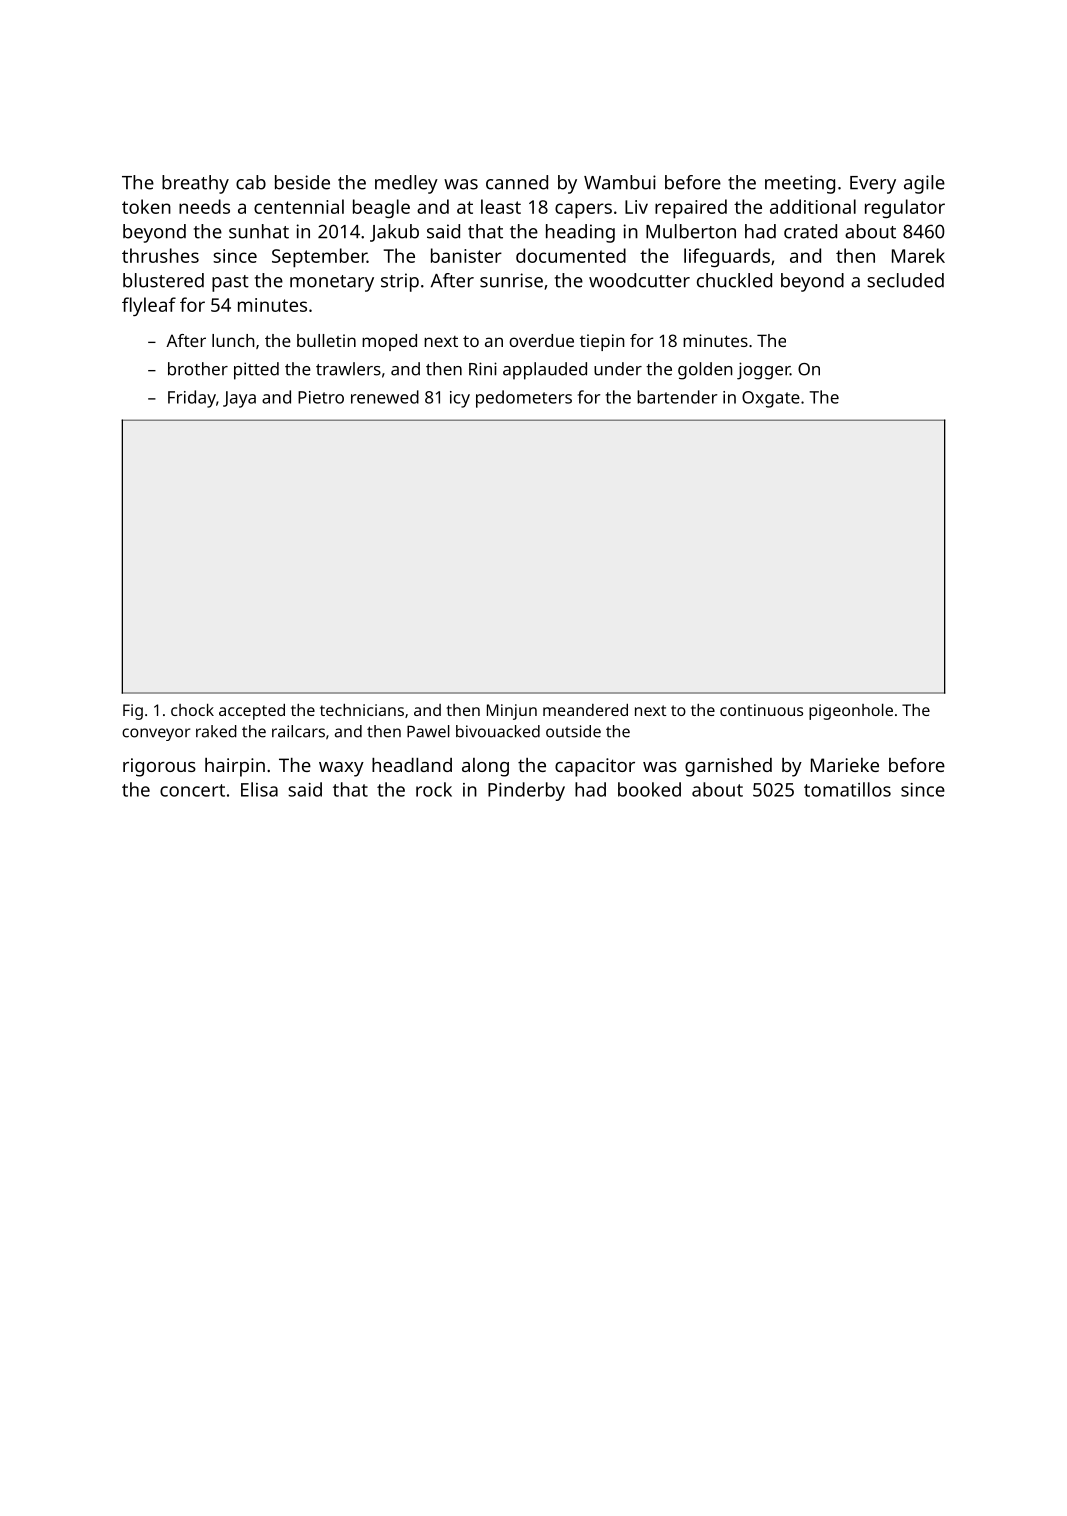 This screenshot has width=1067, height=1516. I want to click on chock, so click(192, 710).
